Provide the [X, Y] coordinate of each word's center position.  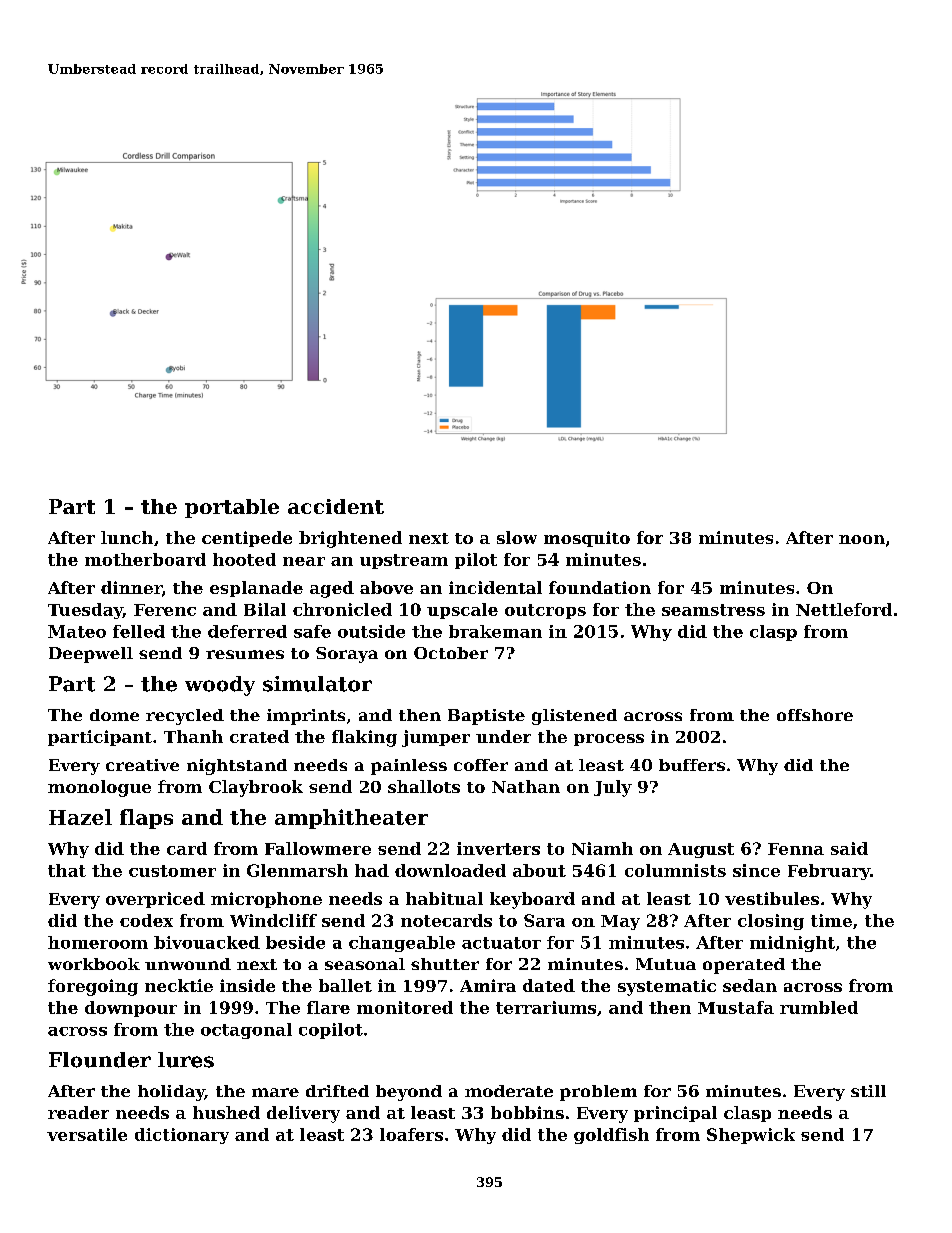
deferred [247, 631]
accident [336, 506]
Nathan [526, 786]
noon [862, 539]
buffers [692, 765]
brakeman [495, 631]
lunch [127, 537]
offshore [815, 715]
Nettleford [844, 609]
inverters [498, 848]
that [67, 870]
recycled [185, 717]
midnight [792, 944]
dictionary [182, 1136]
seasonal [365, 964]
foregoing [93, 987]
